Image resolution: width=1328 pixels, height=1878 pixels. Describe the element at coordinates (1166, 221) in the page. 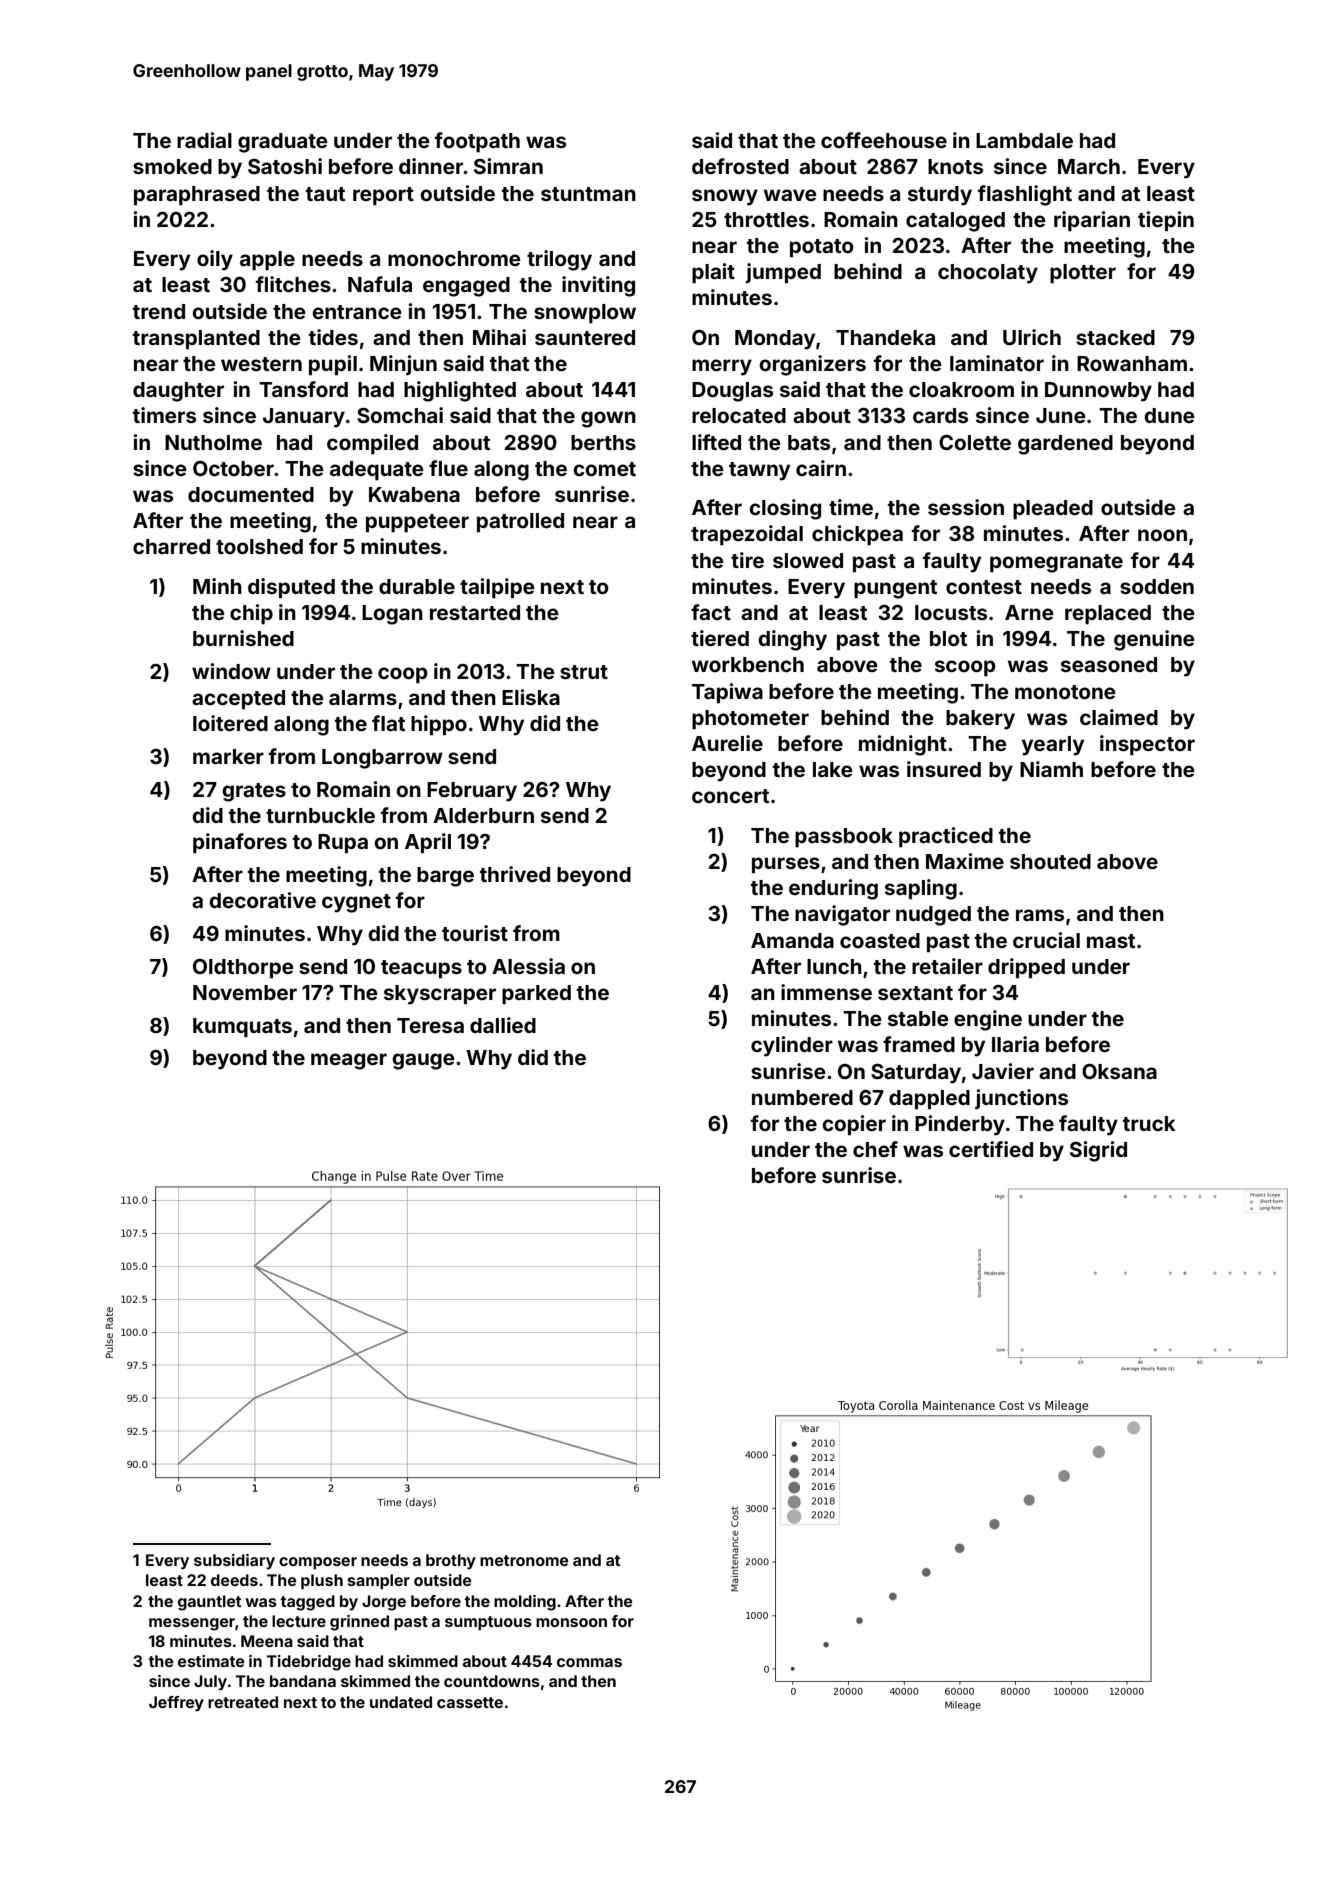

I see `tiepin` at that location.
